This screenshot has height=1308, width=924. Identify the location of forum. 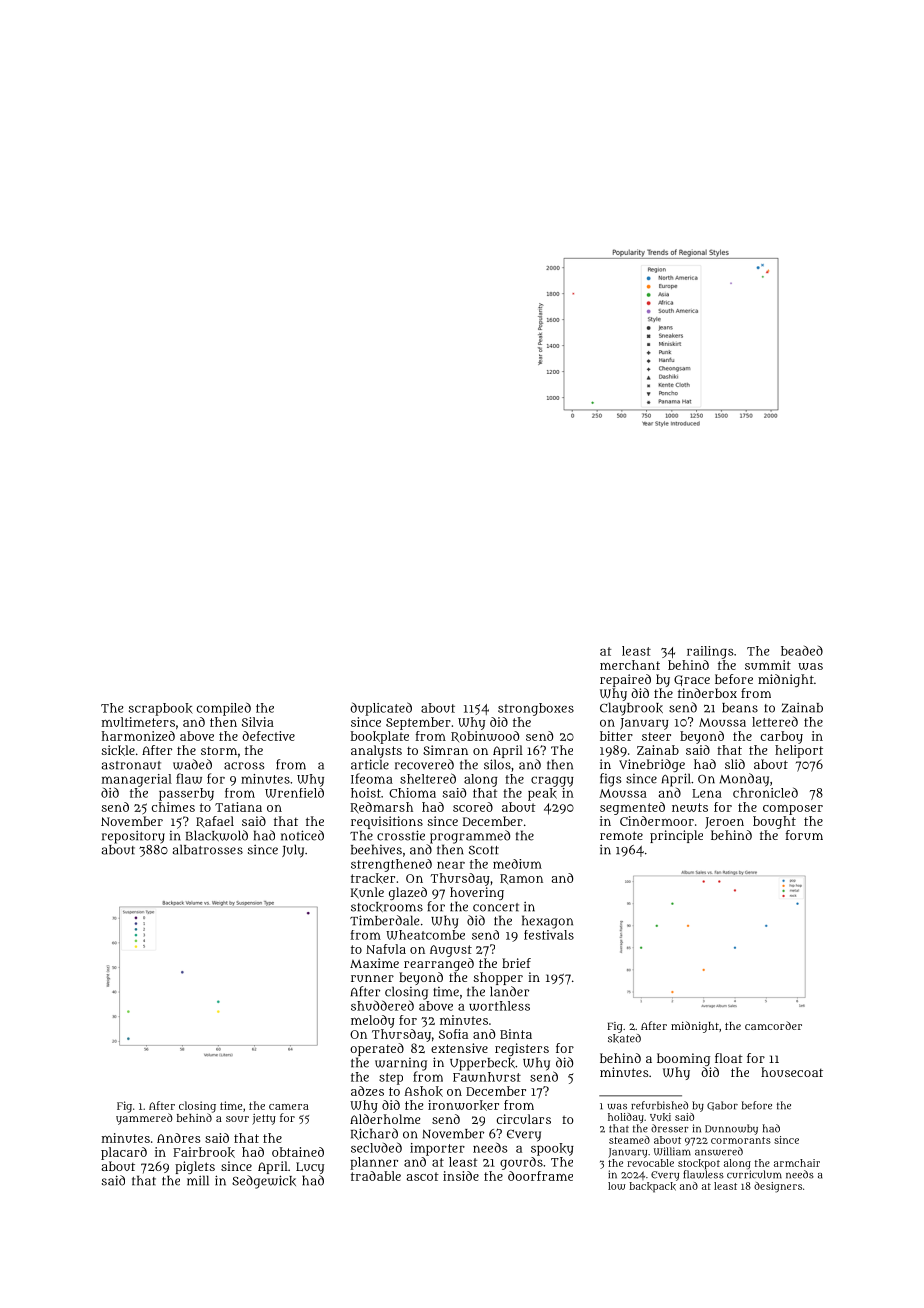
(804, 835).
